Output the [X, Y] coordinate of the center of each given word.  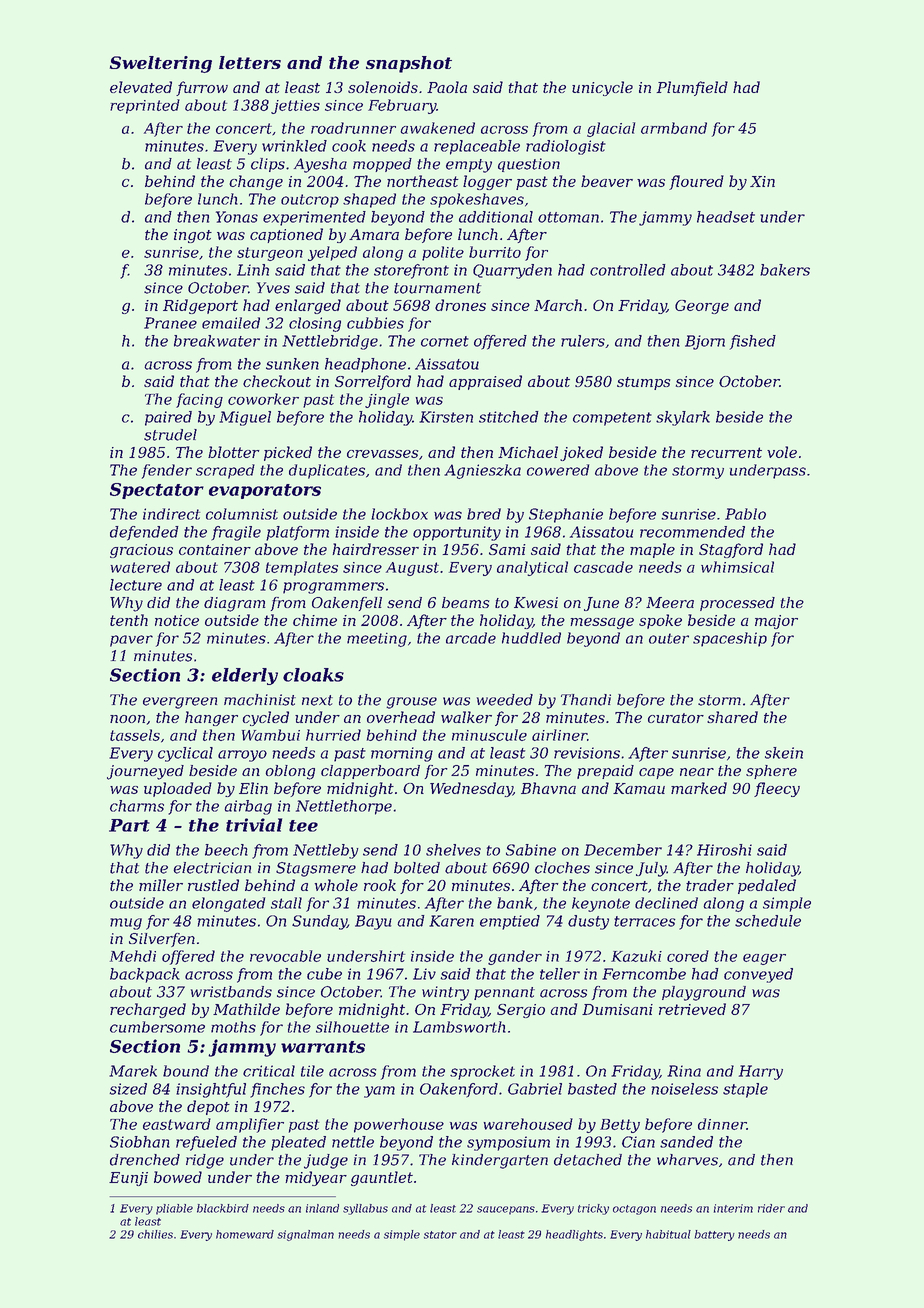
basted [592, 1089]
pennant [504, 993]
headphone [365, 365]
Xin [762, 181]
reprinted [145, 106]
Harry [761, 1072]
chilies [155, 1234]
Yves [273, 288]
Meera [670, 602]
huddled [531, 638]
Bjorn [705, 342]
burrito [495, 252]
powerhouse [399, 1125]
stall [286, 903]
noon [127, 719]
